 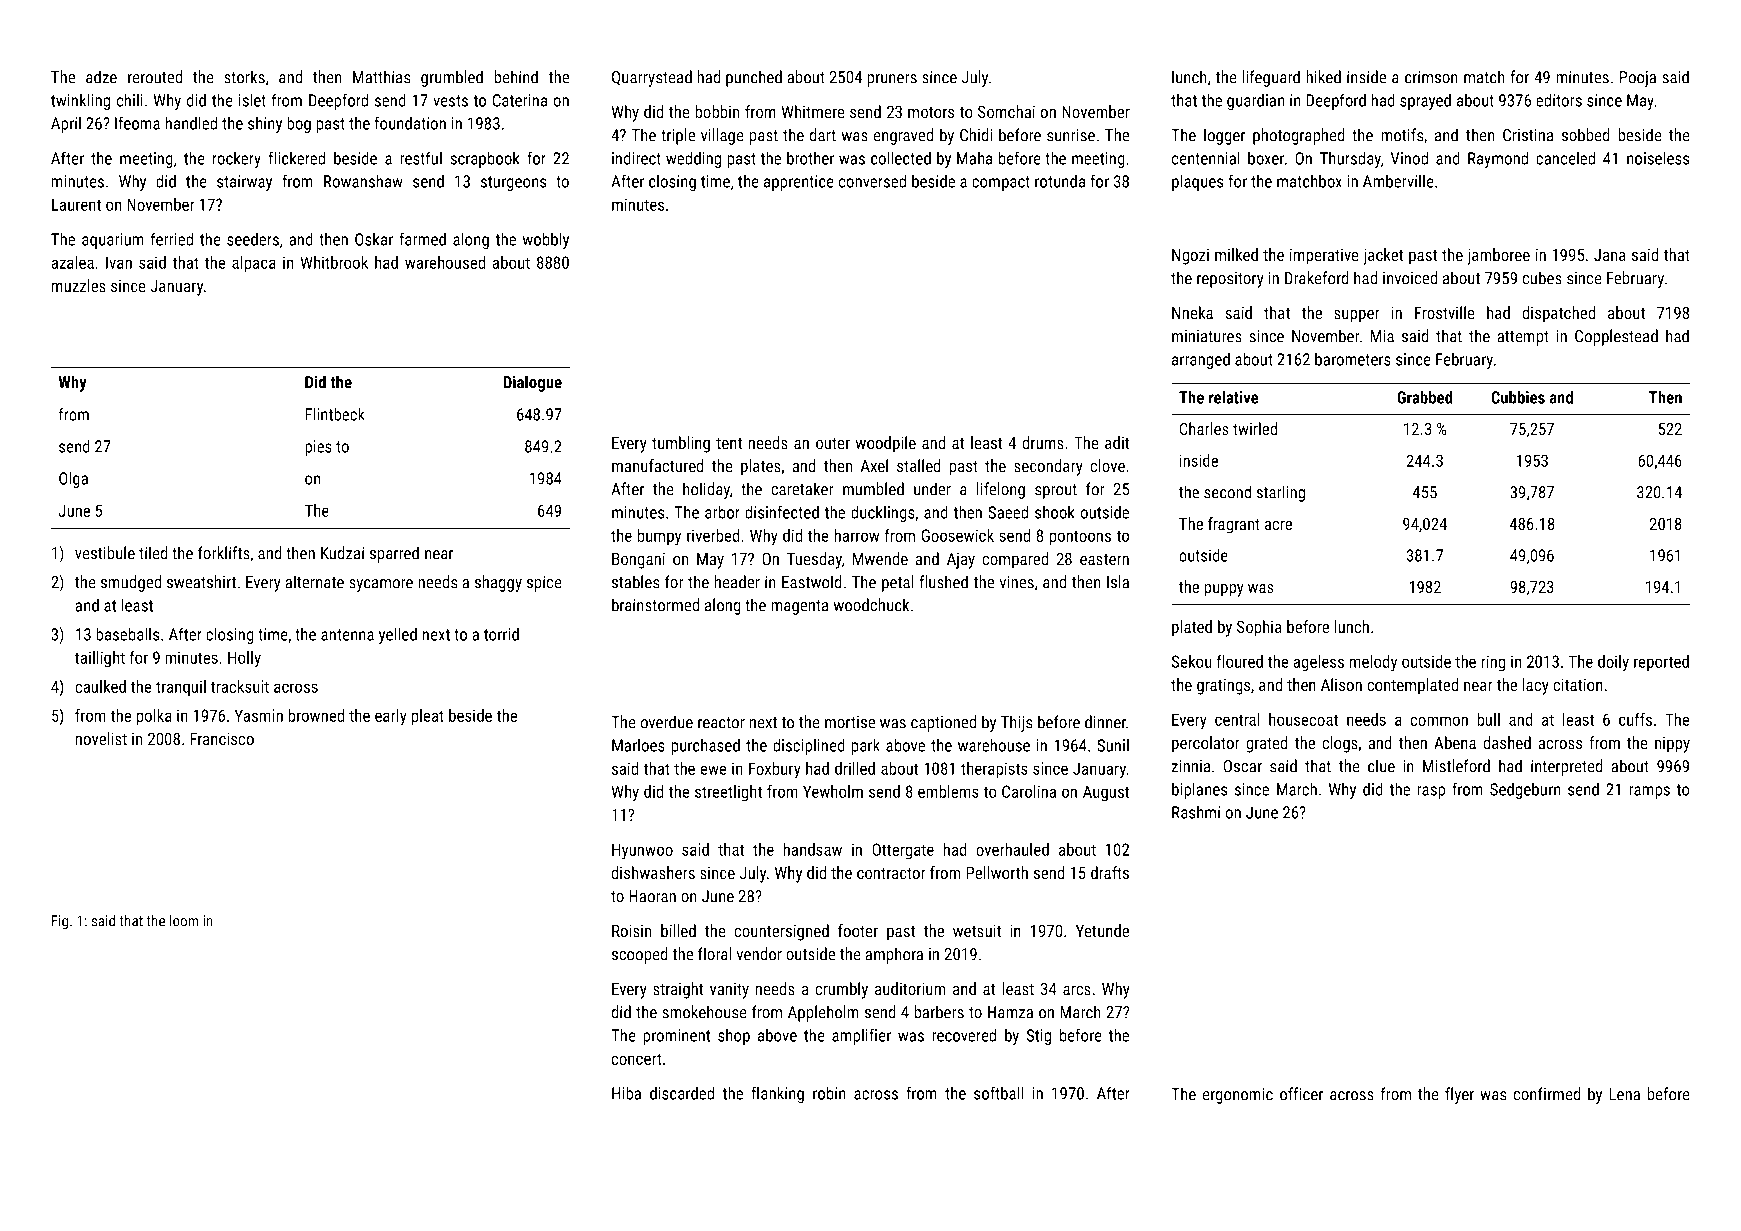 What do you see at coordinates (626, 1093) in the screenshot?
I see `Hiba` at bounding box center [626, 1093].
